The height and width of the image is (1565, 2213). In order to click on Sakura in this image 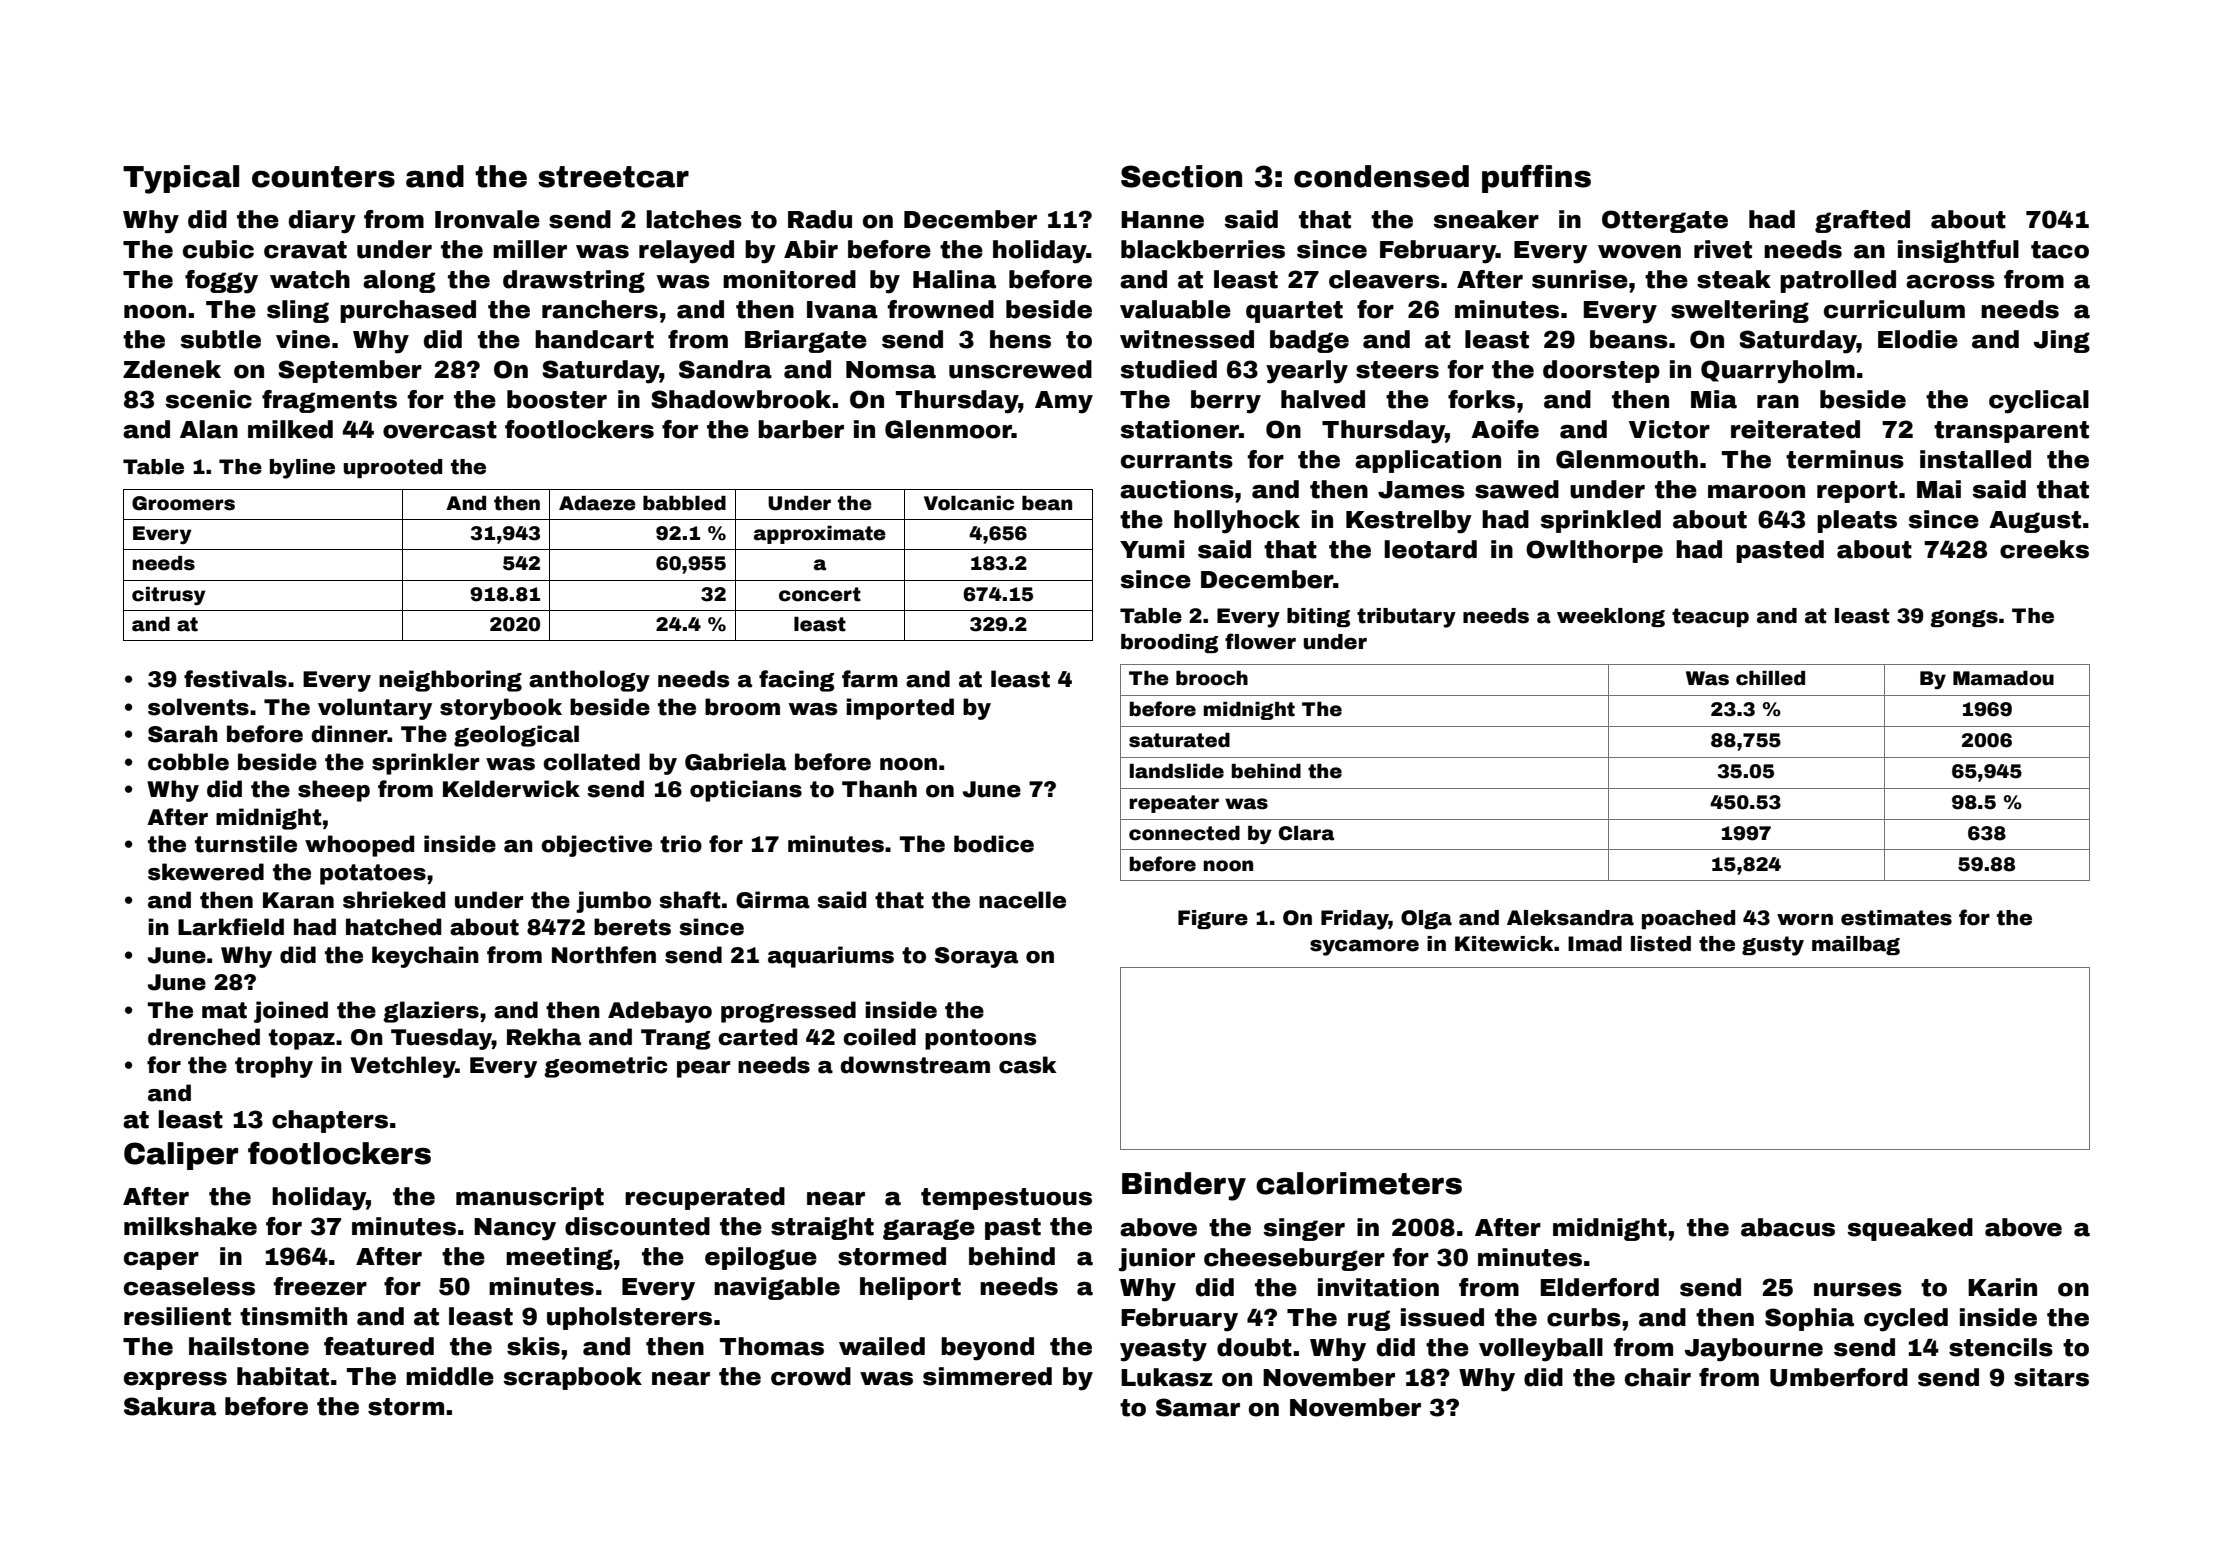, I will do `click(170, 1406)`.
